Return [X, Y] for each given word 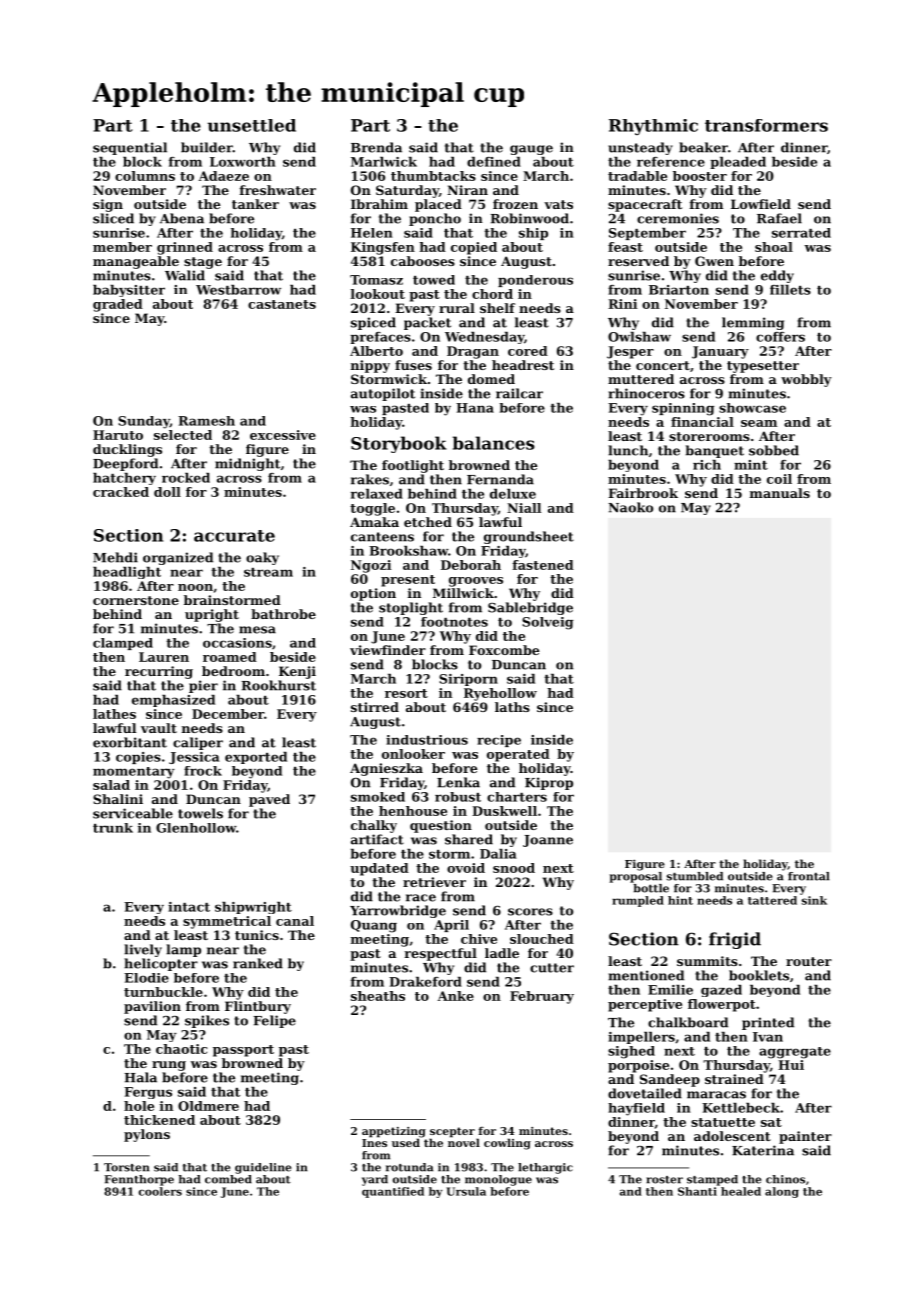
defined [494, 162]
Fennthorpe [139, 1180]
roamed [230, 657]
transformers [766, 125]
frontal [809, 876]
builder [207, 147]
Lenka [458, 782]
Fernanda [500, 479]
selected [183, 435]
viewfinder [388, 650]
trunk [113, 828]
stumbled [695, 876]
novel [464, 1142]
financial [702, 422]
